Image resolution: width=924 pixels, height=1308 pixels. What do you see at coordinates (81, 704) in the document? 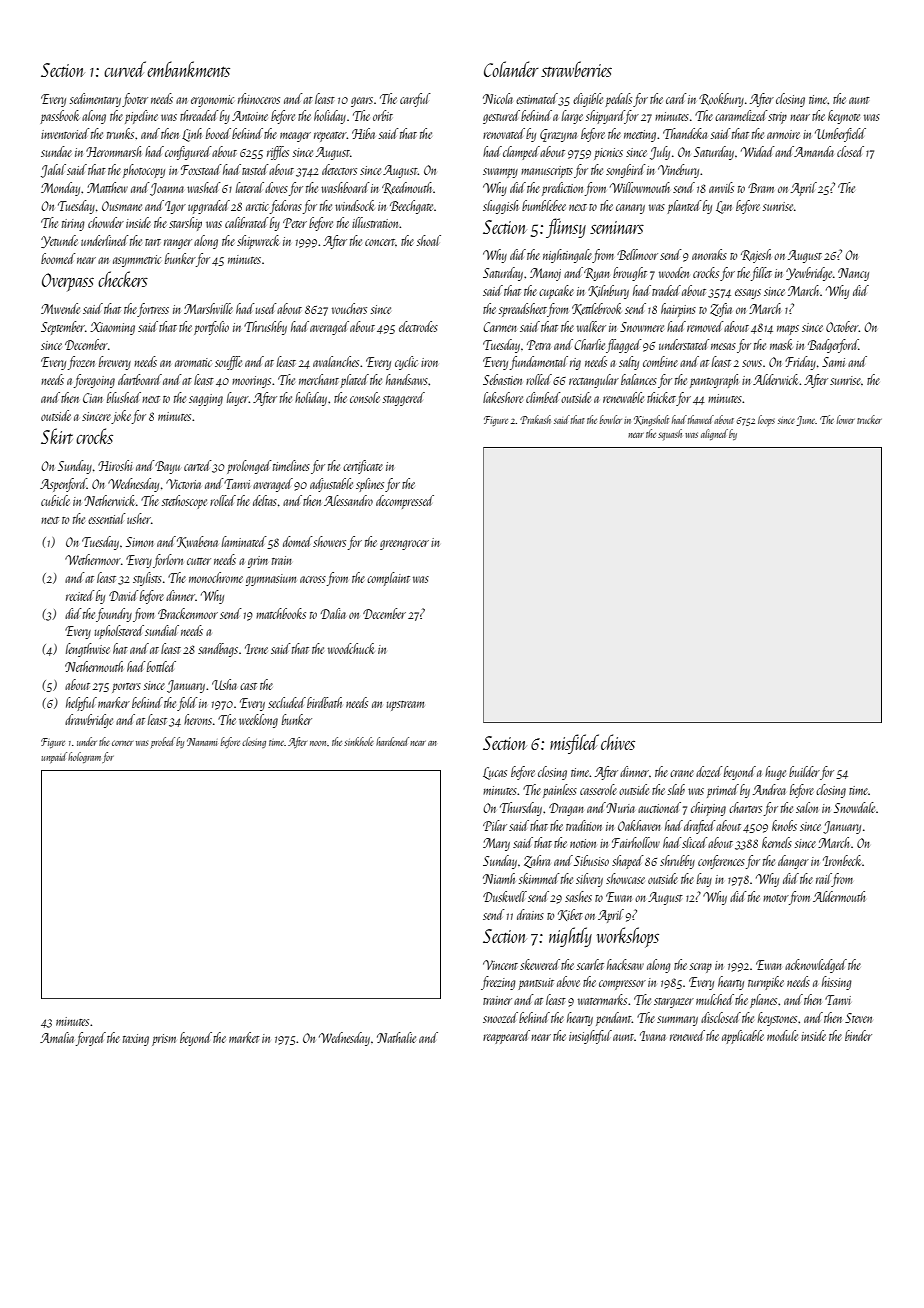
I see `helpful` at bounding box center [81, 704].
